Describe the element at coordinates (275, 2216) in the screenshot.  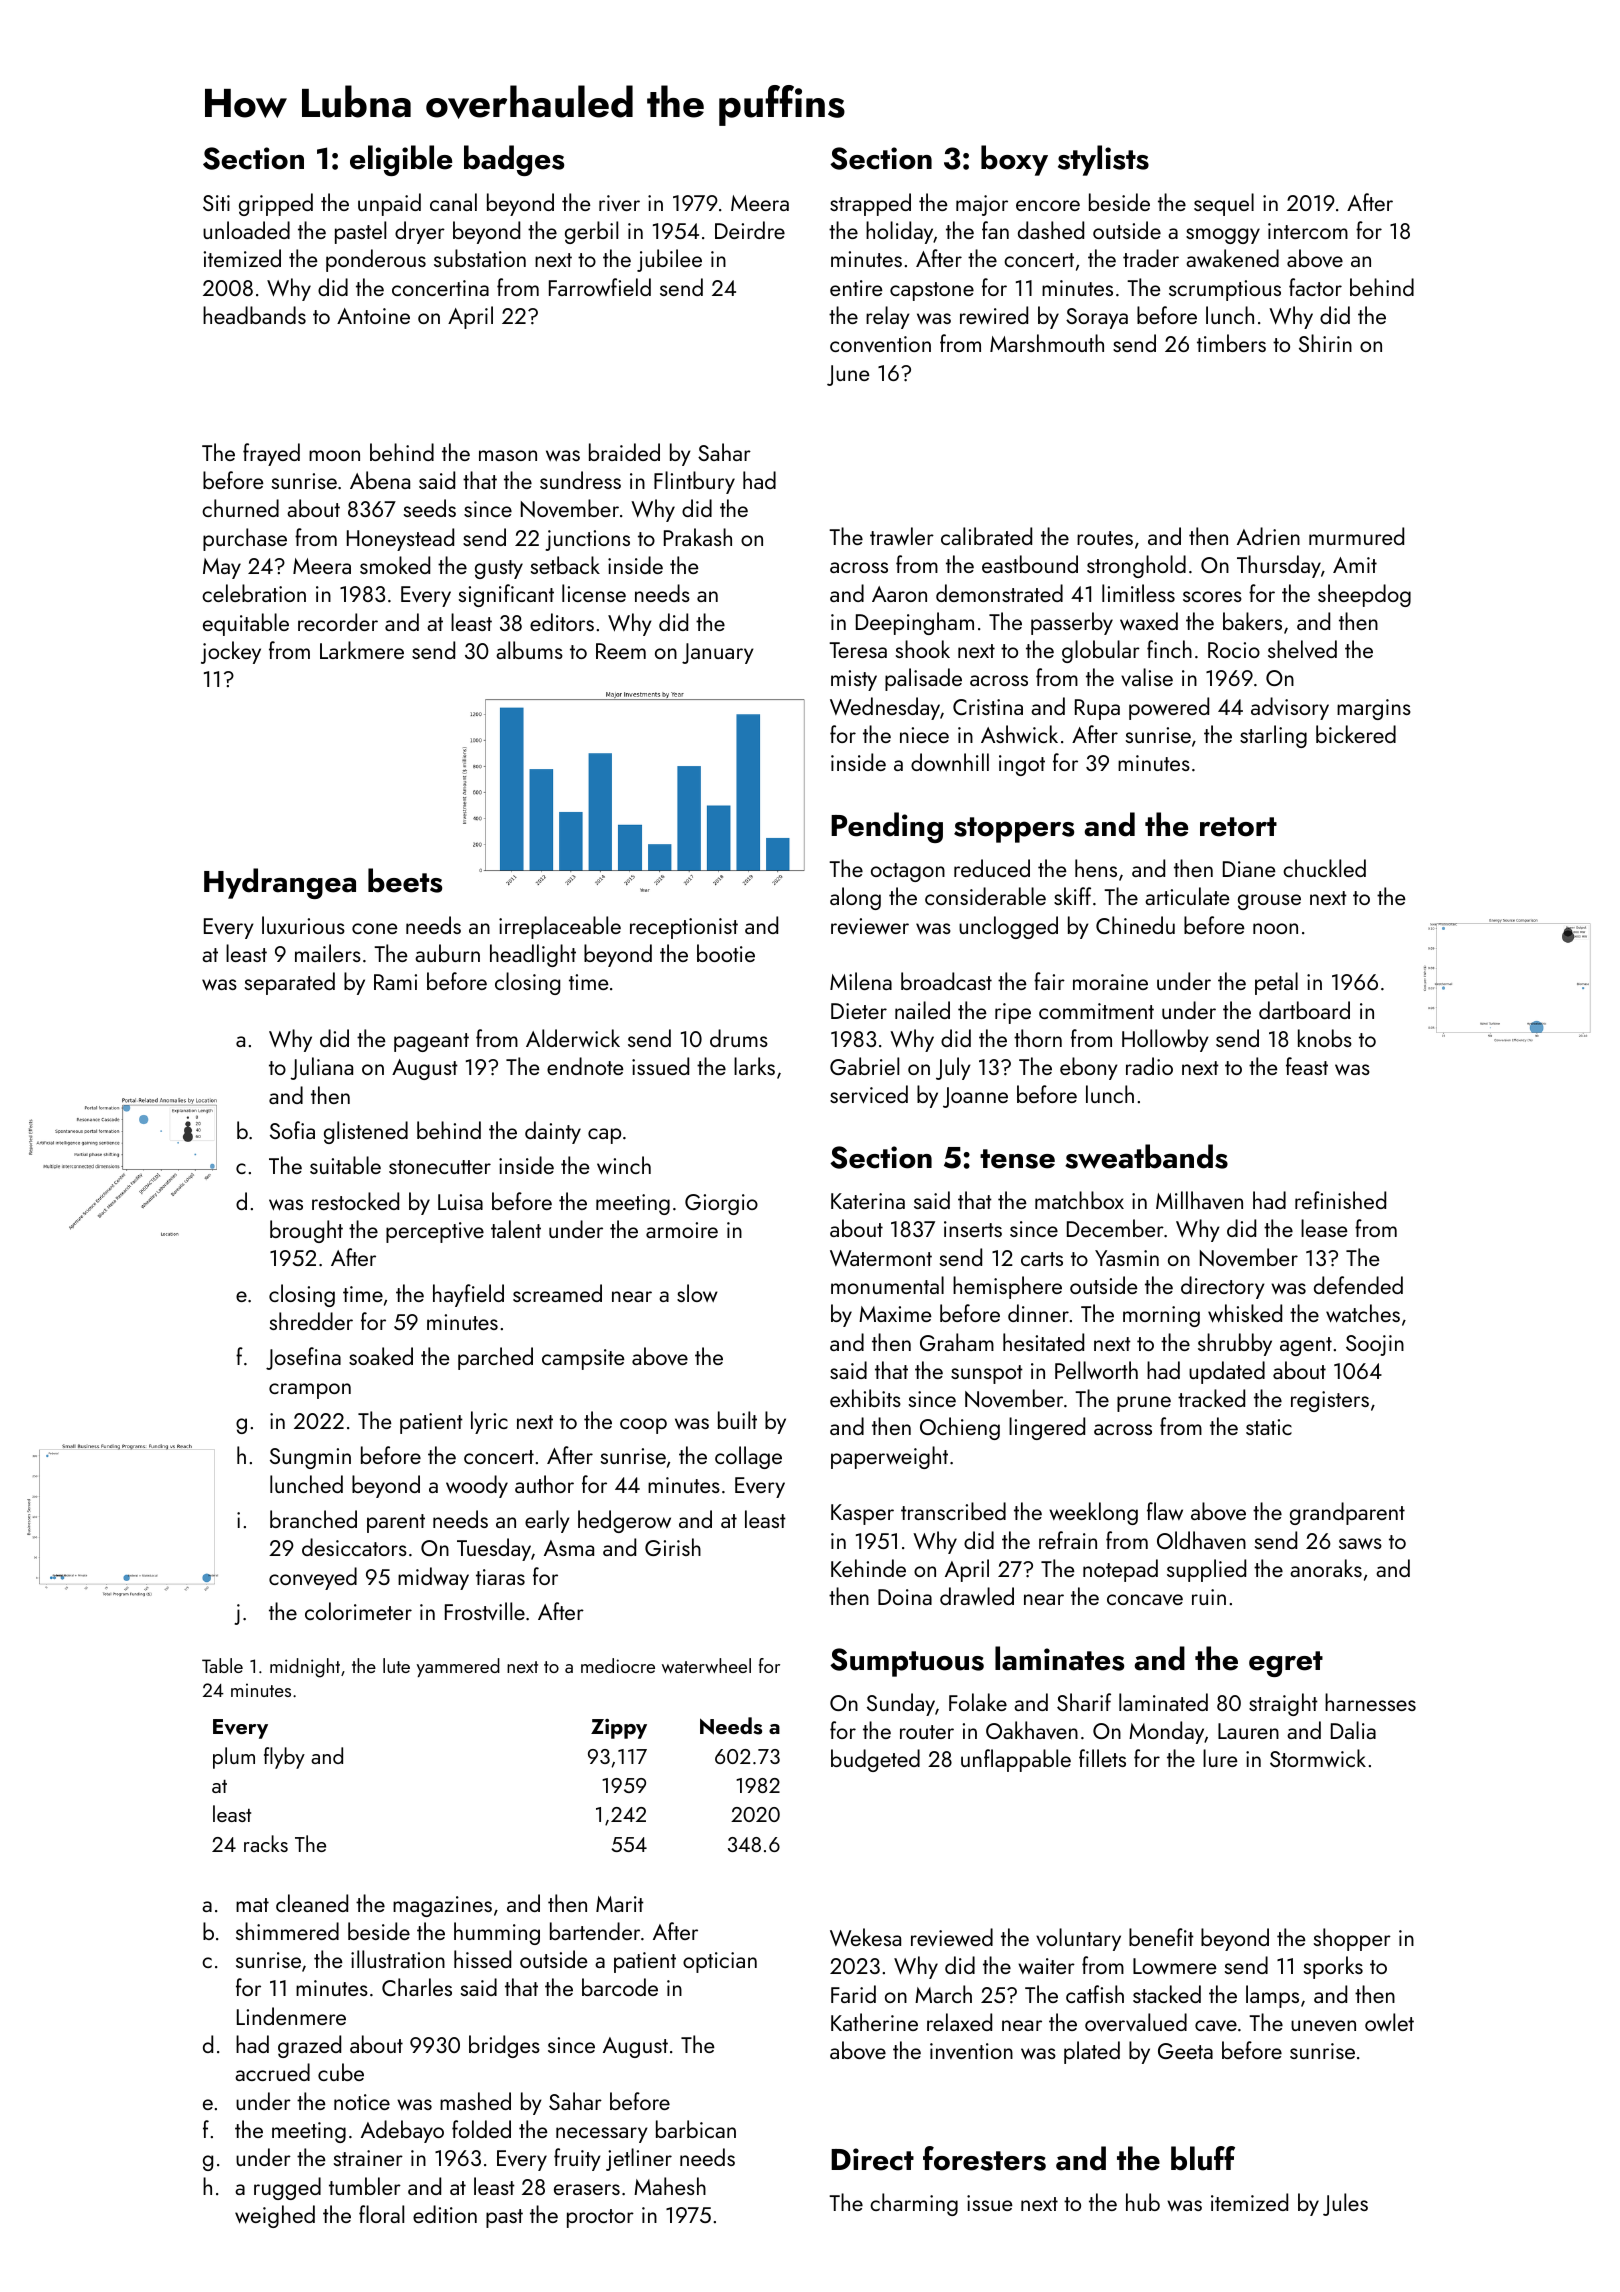
I see `weighed` at that location.
